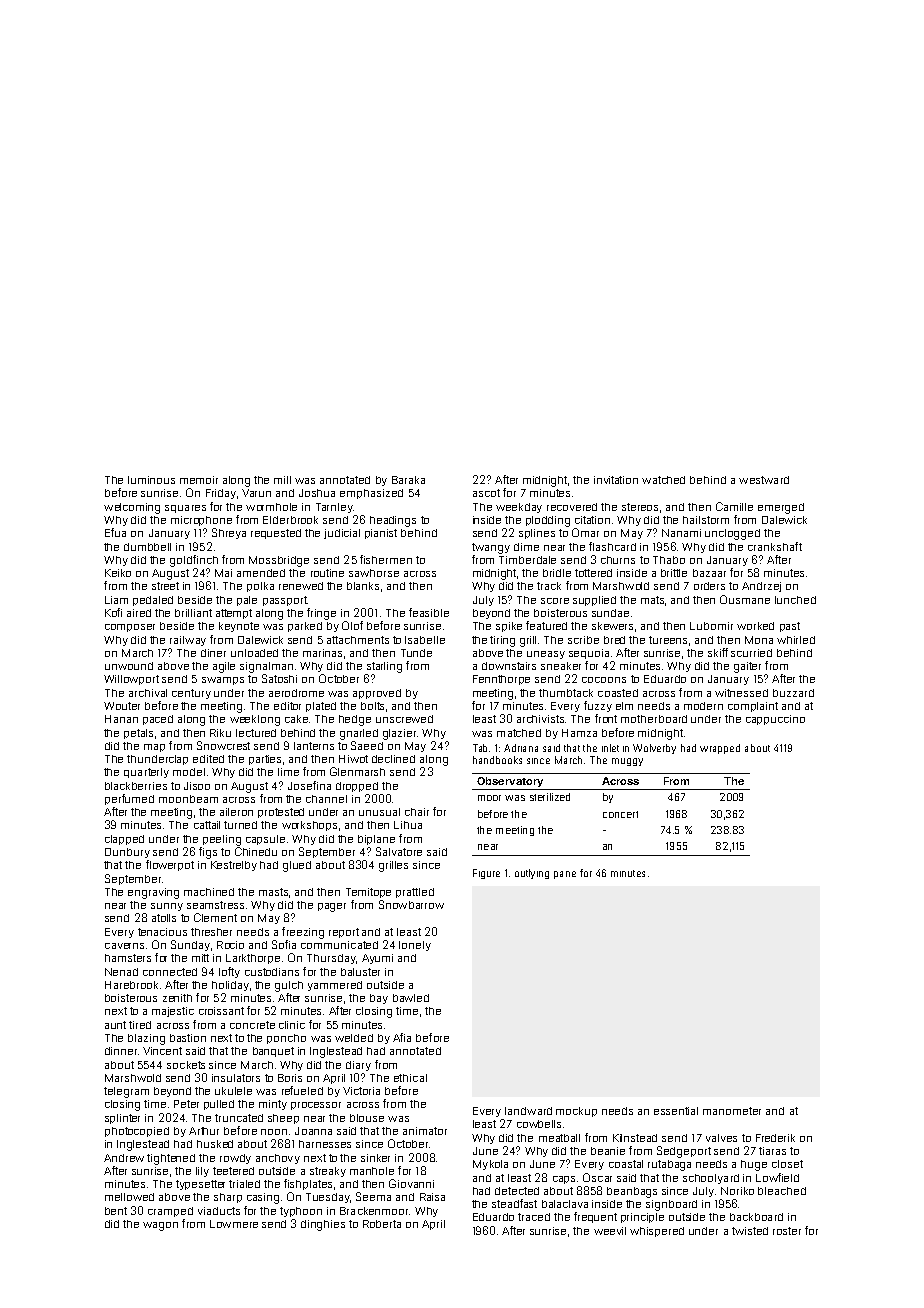  Describe the element at coordinates (202, 1172) in the screenshot. I see `lily` at that location.
